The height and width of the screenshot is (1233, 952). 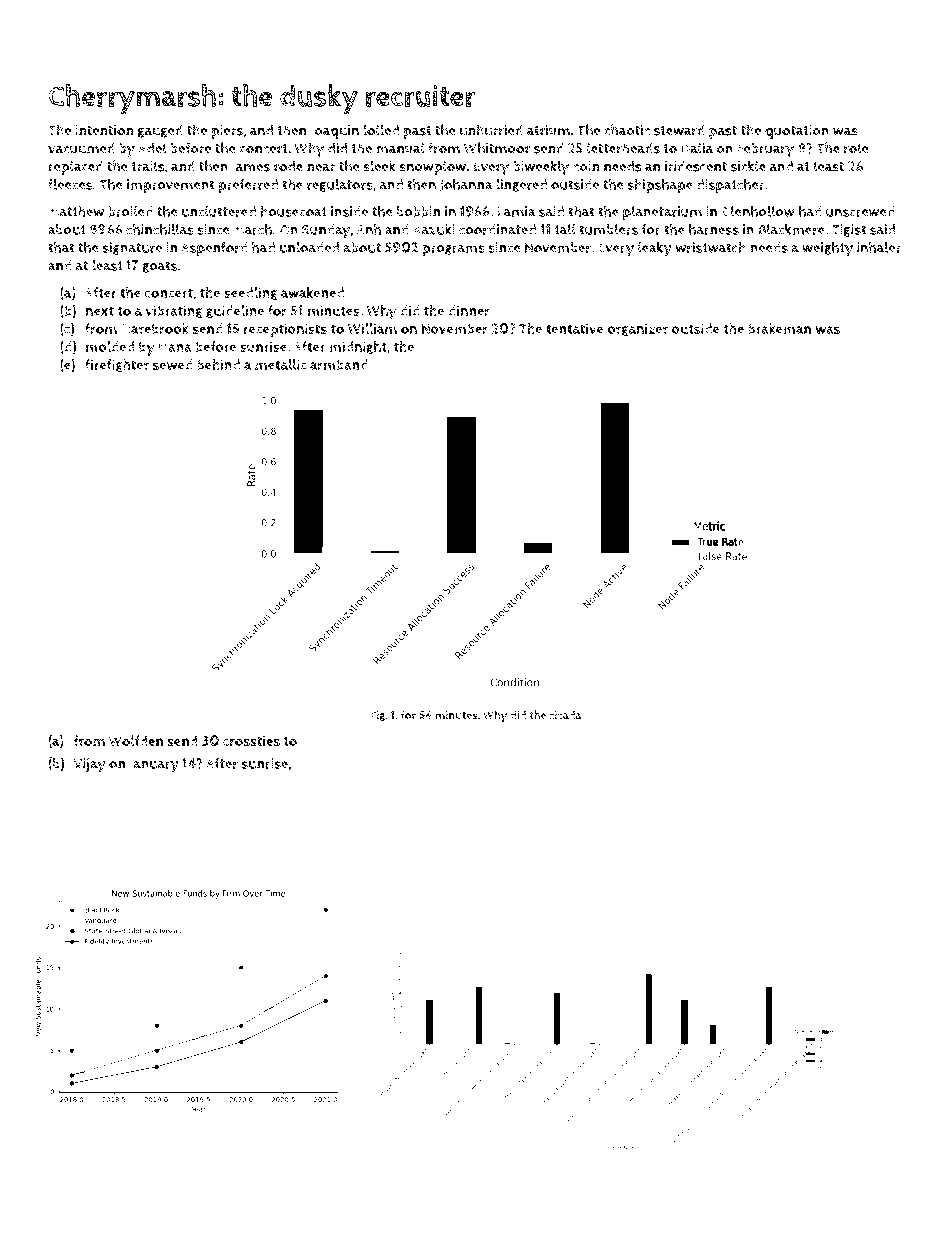 I want to click on gauged, so click(x=160, y=131).
